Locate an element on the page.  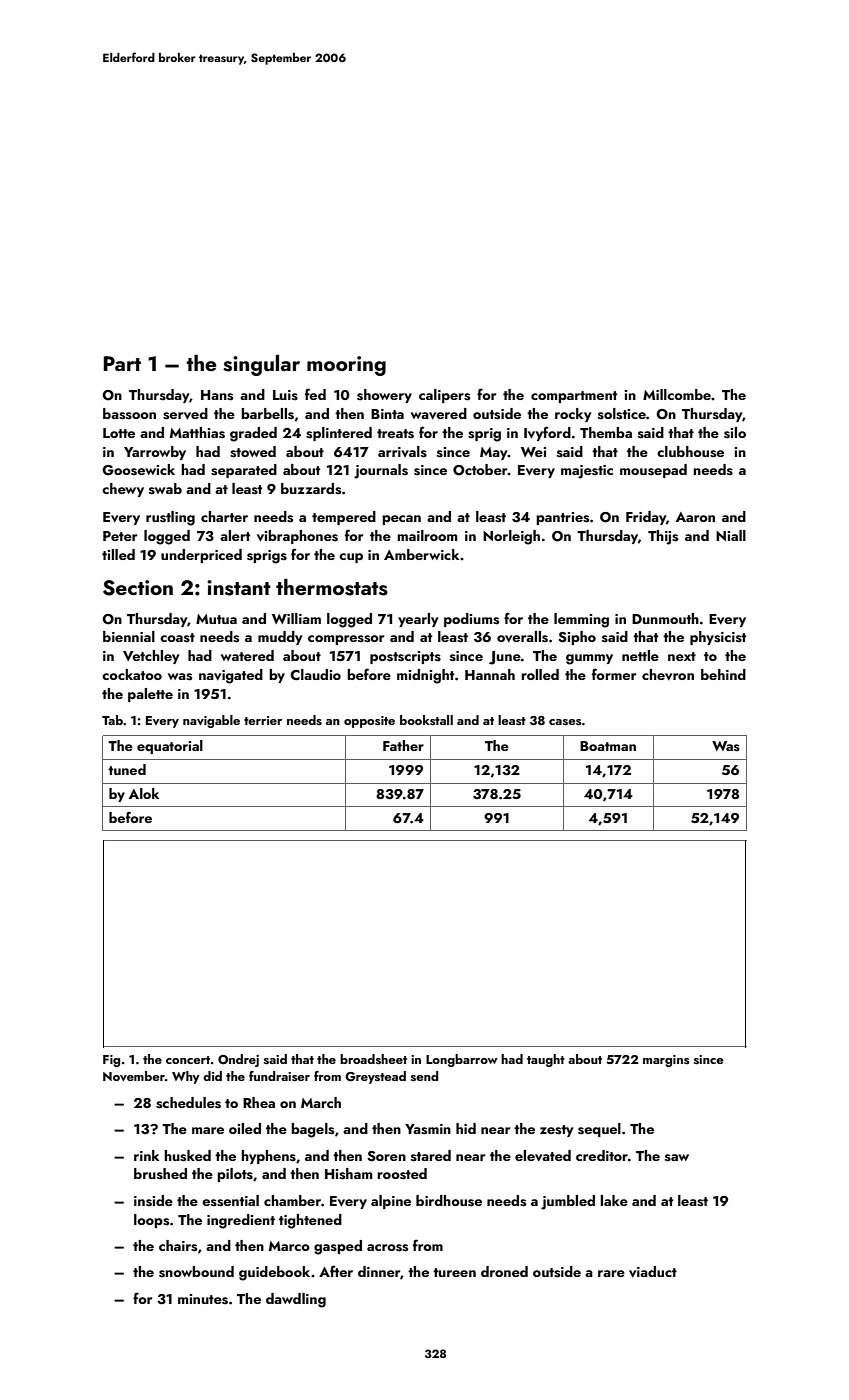
Tab is located at coordinates (112, 720).
